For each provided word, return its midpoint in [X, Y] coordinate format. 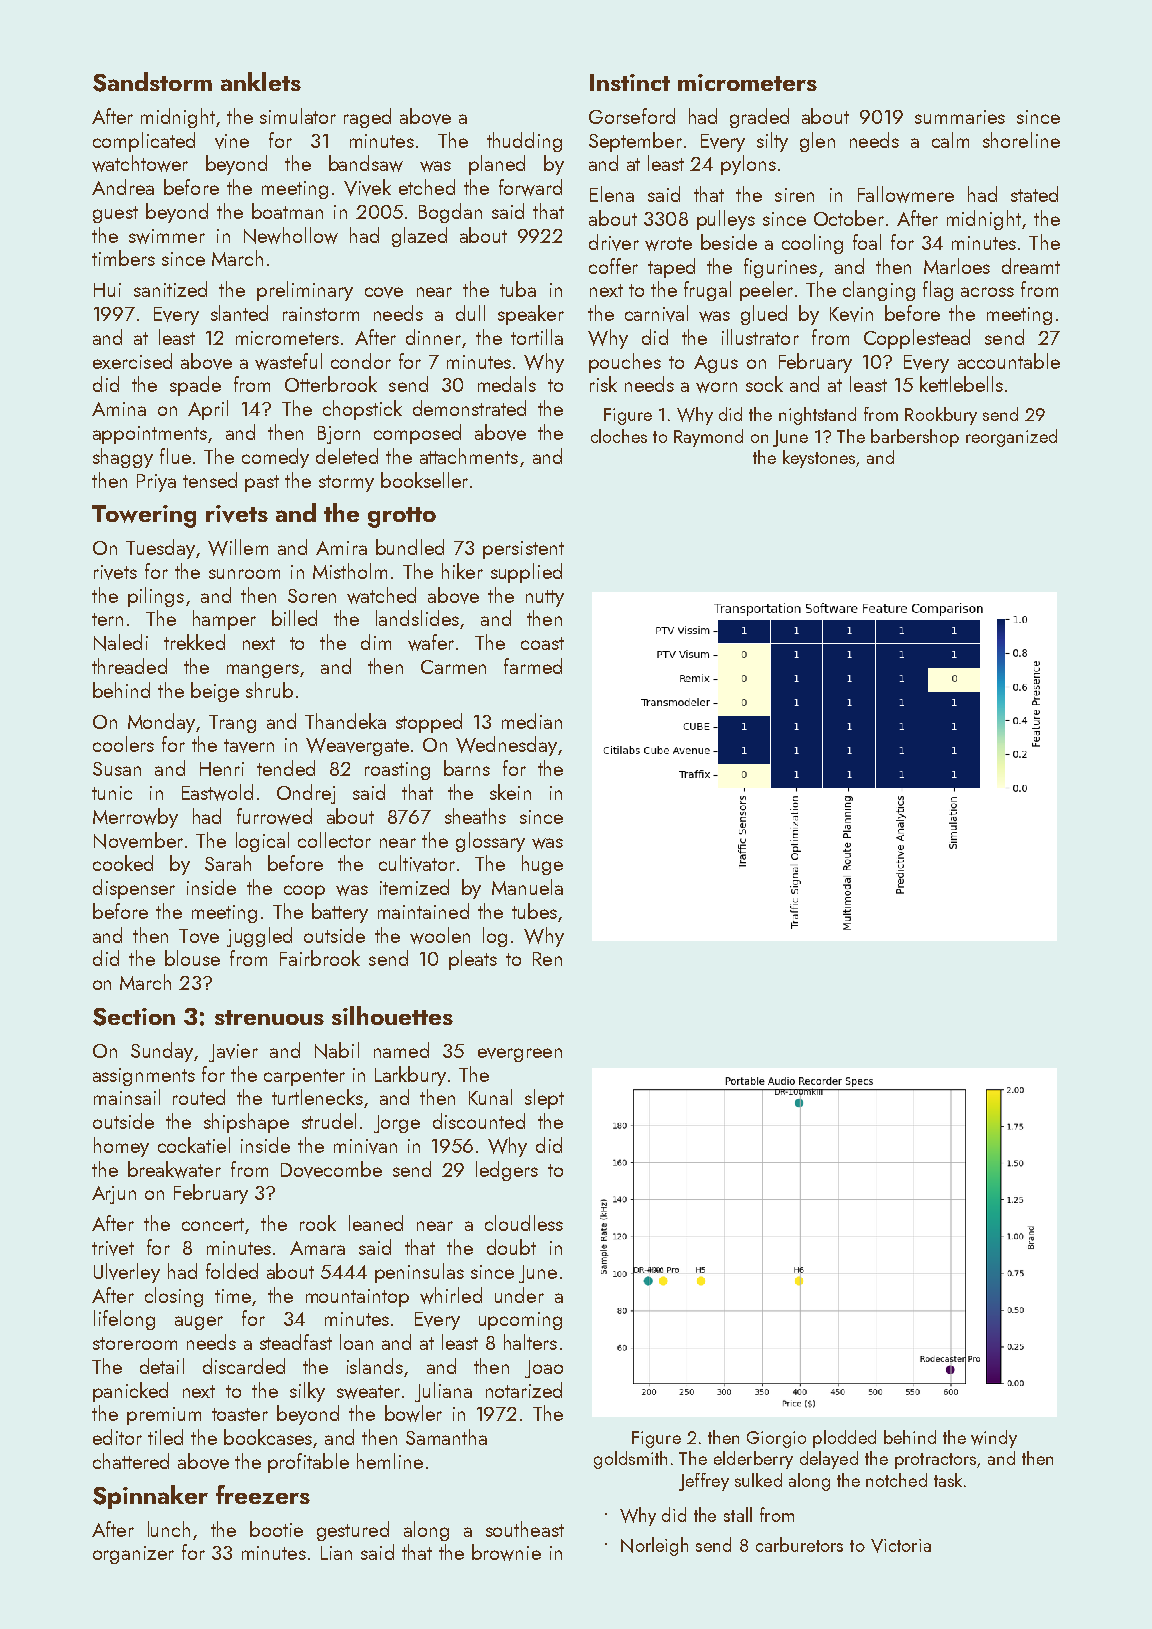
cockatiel [194, 1145]
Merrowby [135, 818]
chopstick [362, 410]
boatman [287, 211]
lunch [169, 1529]
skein [510, 792]
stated [1034, 194]
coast [542, 643]
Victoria [901, 1546]
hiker [462, 571]
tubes [534, 911]
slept [544, 1099]
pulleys [726, 220]
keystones [819, 459]
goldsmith [630, 1460]
